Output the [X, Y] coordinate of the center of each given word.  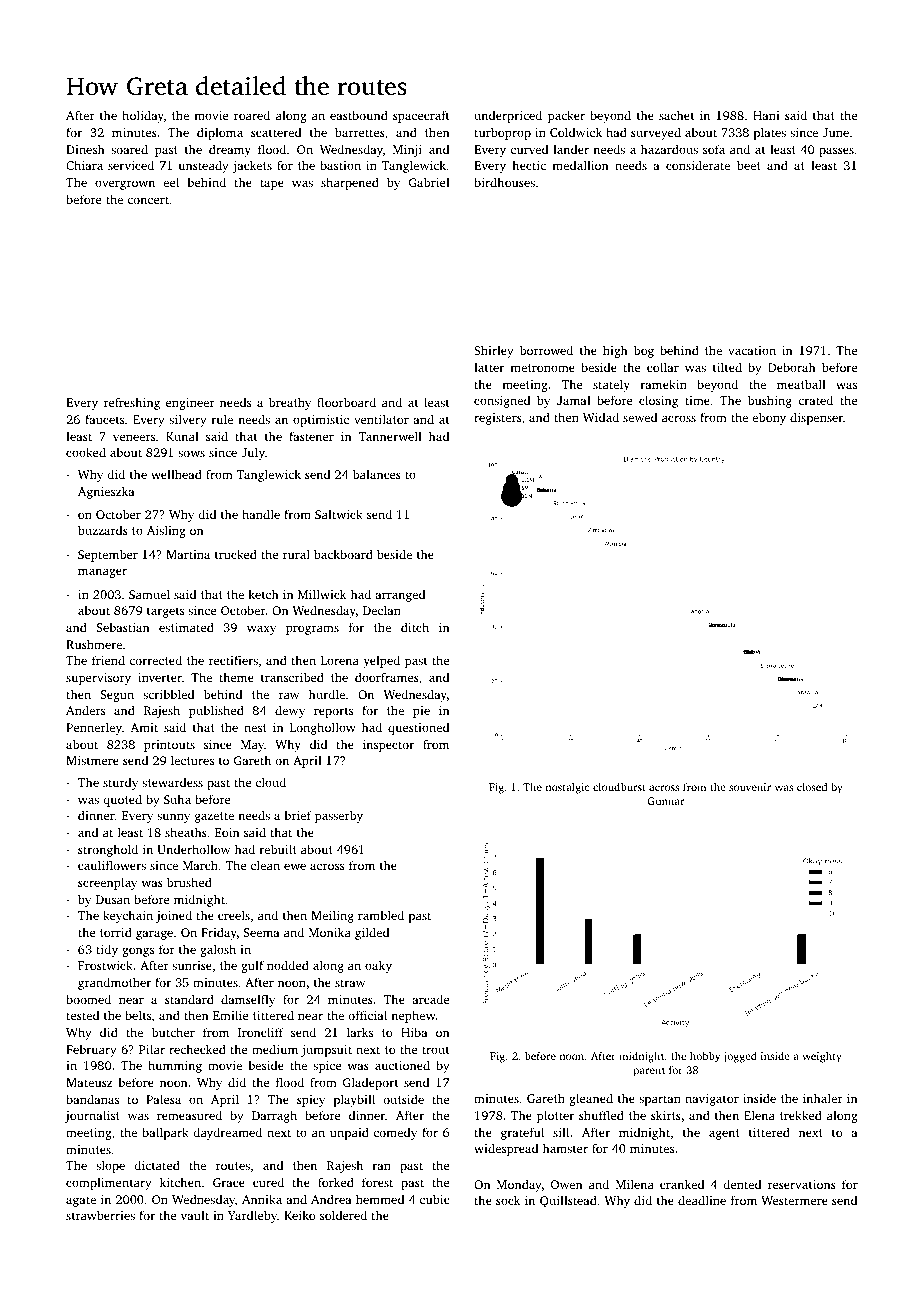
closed [812, 787]
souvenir [750, 787]
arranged [400, 595]
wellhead [176, 474]
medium [275, 1049]
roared [252, 115]
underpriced [508, 116]
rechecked [197, 1049]
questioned [418, 728]
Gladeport [371, 1083]
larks [360, 1032]
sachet [677, 115]
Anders [85, 710]
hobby [705, 1057]
